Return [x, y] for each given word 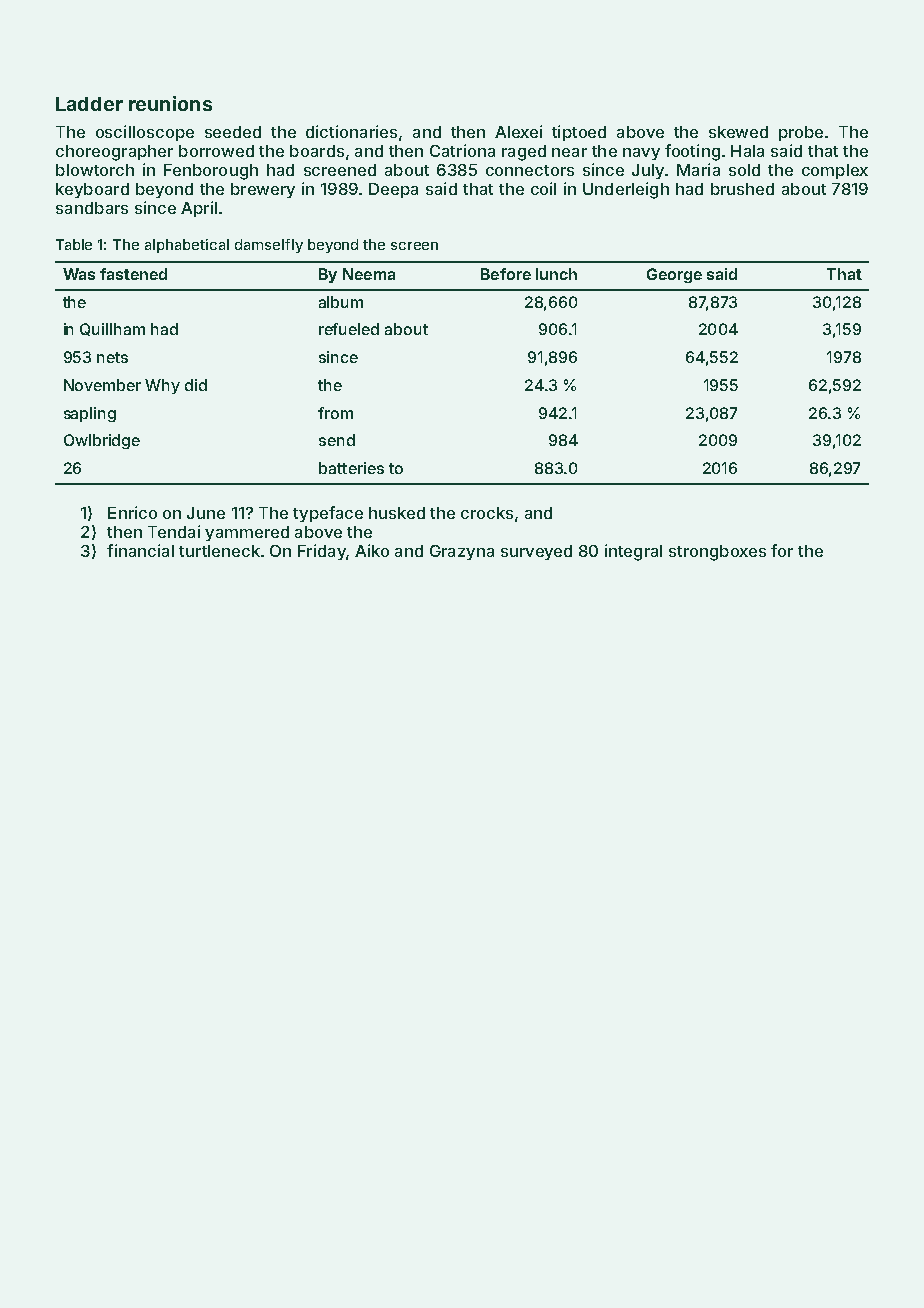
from [335, 413]
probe [801, 133]
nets [112, 357]
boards [317, 151]
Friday [322, 552]
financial [140, 550]
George [674, 275]
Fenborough [211, 172]
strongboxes [717, 553]
